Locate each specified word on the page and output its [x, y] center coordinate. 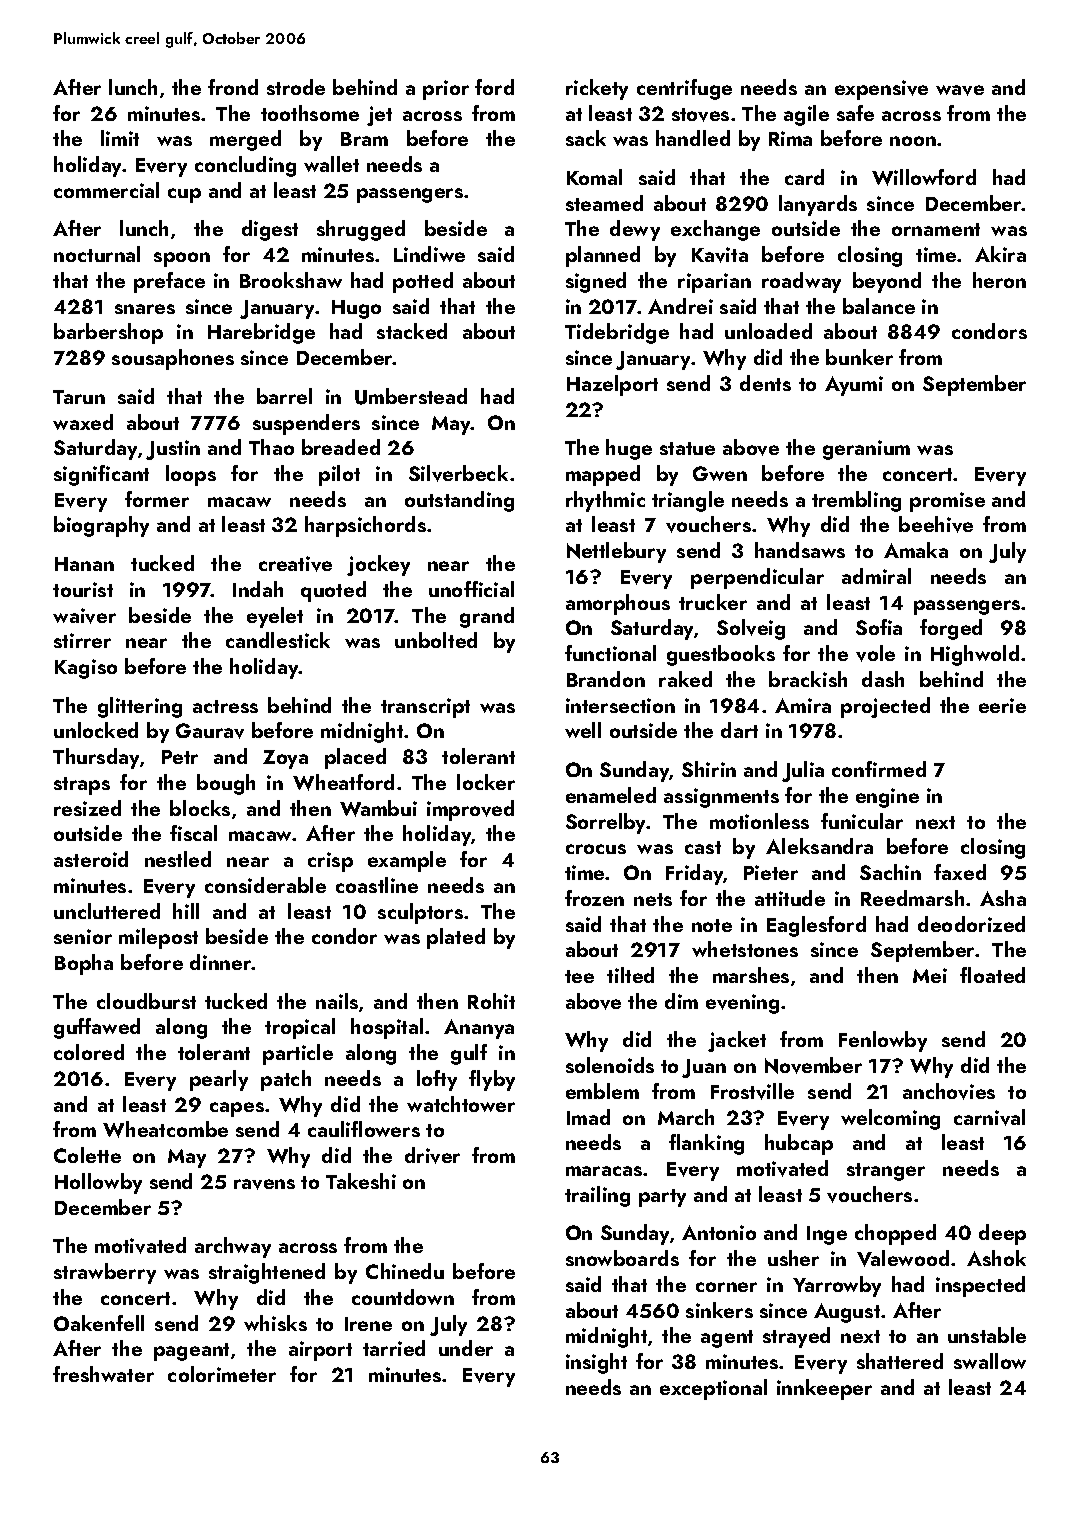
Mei [930, 975]
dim [681, 1001]
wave [960, 90]
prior [446, 90]
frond [233, 87]
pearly [219, 1080]
